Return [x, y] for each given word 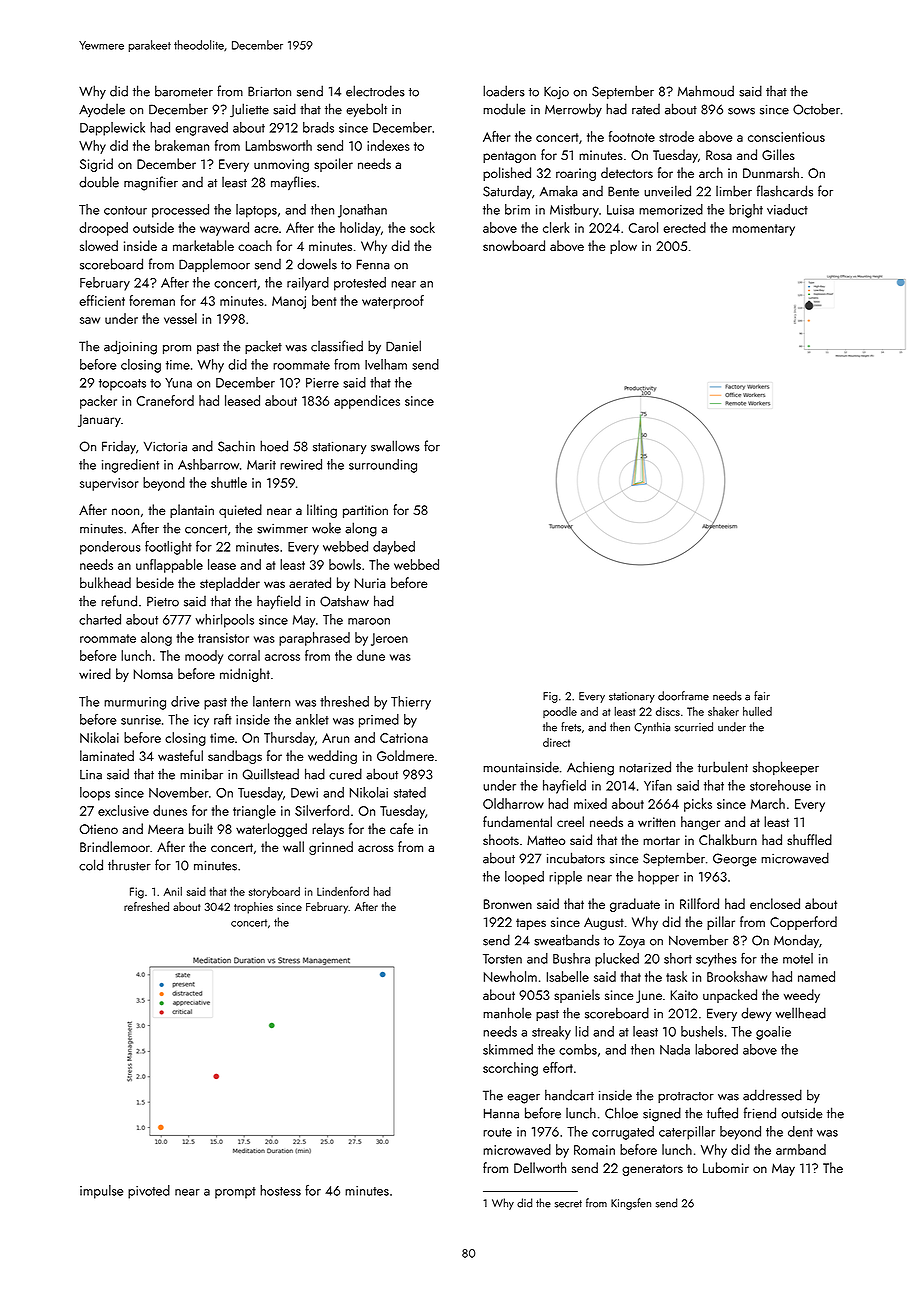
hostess [280, 1190]
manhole [507, 1013]
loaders [504, 91]
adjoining [130, 347]
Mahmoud [706, 91]
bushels [702, 1031]
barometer [184, 91]
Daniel [403, 346]
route [497, 1132]
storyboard [274, 893]
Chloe [621, 1113]
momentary [763, 230]
